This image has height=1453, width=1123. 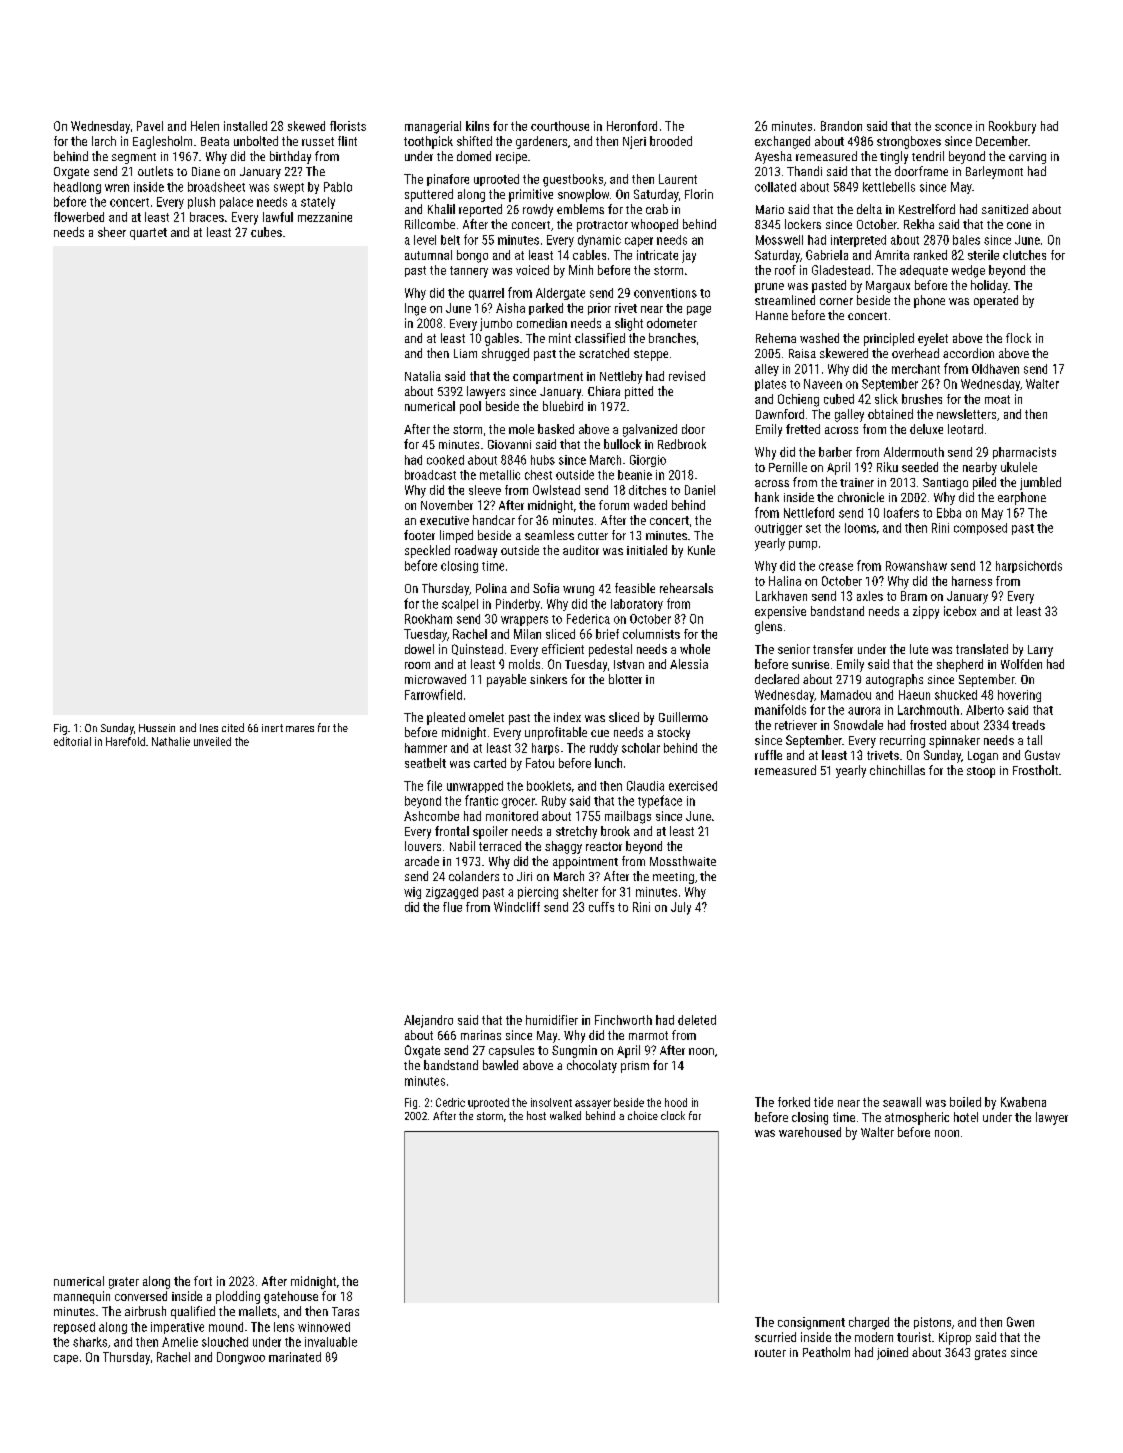 I want to click on quartet, so click(x=148, y=234).
